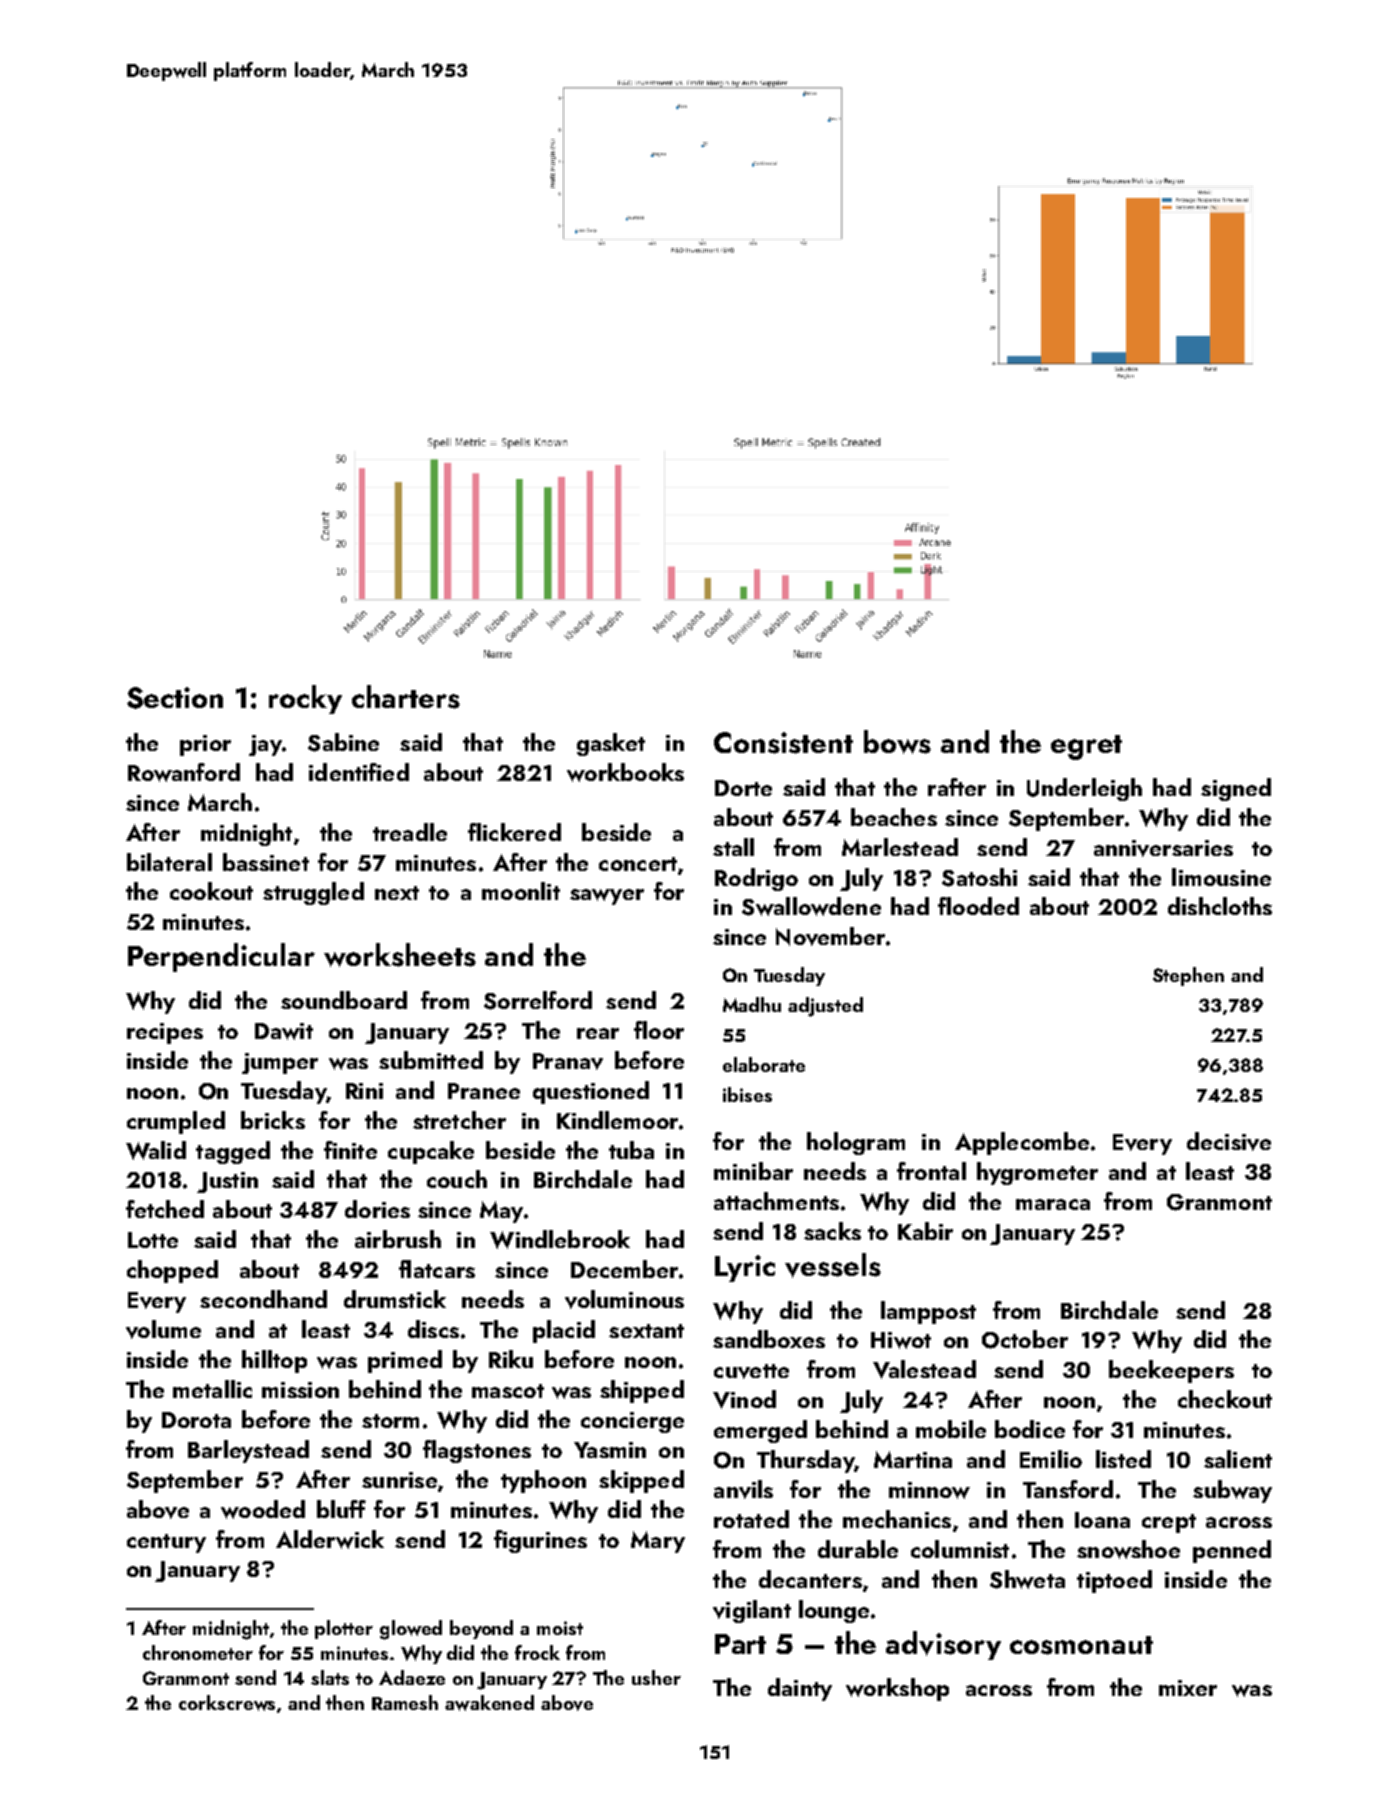 The image size is (1398, 1809). I want to click on Lyric, so click(745, 1268).
